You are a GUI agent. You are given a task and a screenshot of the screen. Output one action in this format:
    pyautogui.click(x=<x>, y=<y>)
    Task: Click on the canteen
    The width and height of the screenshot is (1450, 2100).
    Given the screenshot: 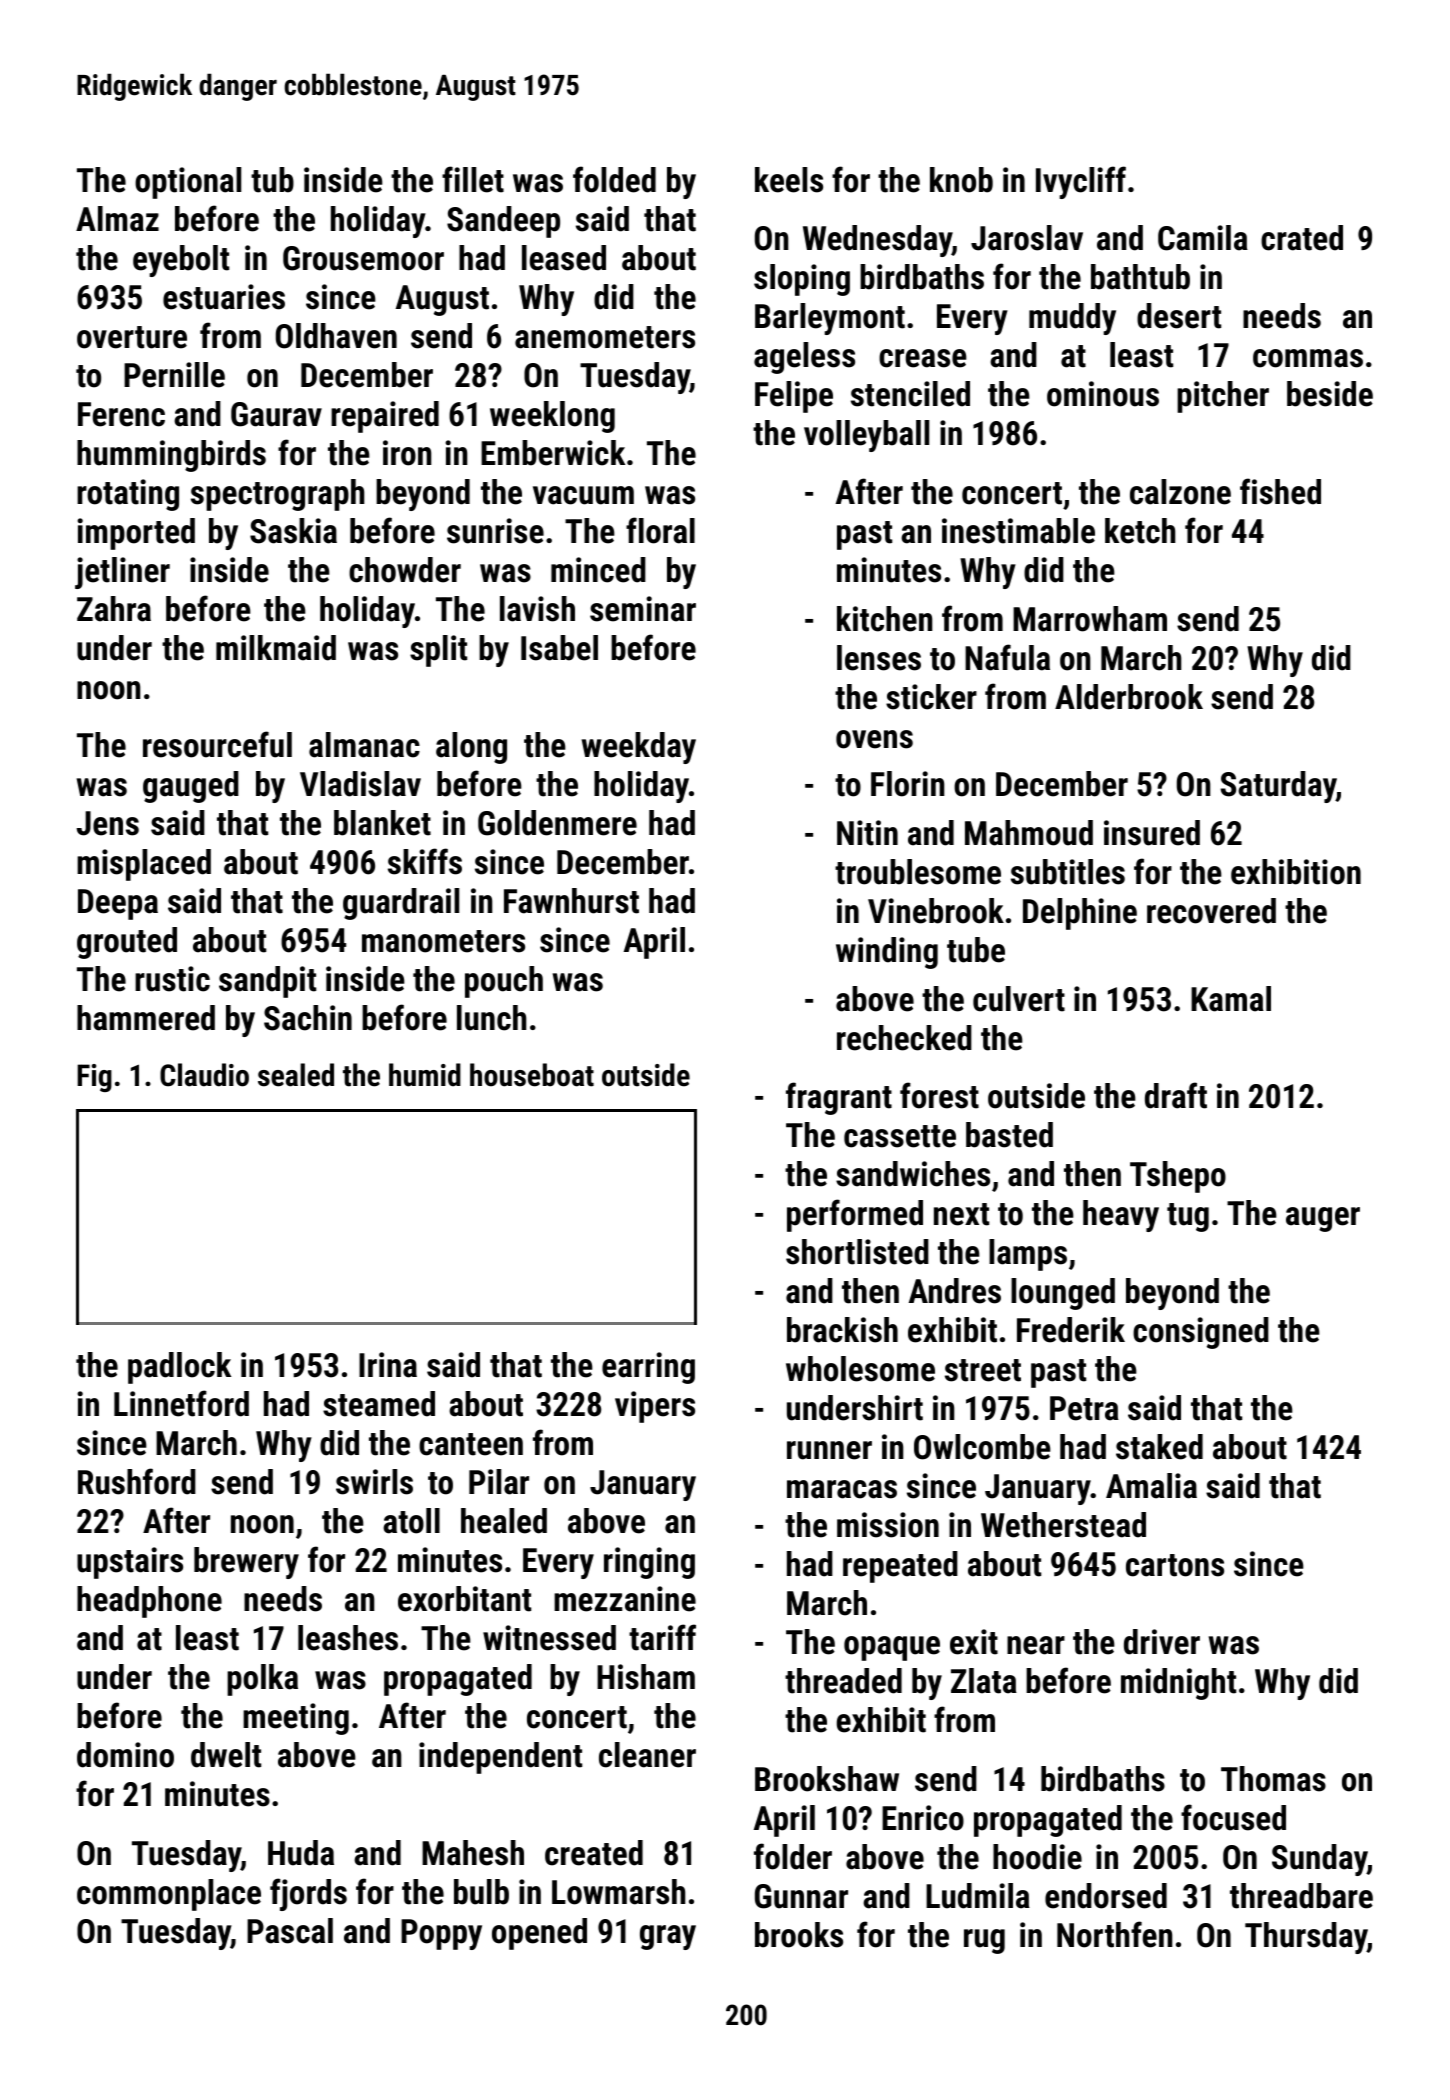 What is the action you would take?
    pyautogui.click(x=471, y=1444)
